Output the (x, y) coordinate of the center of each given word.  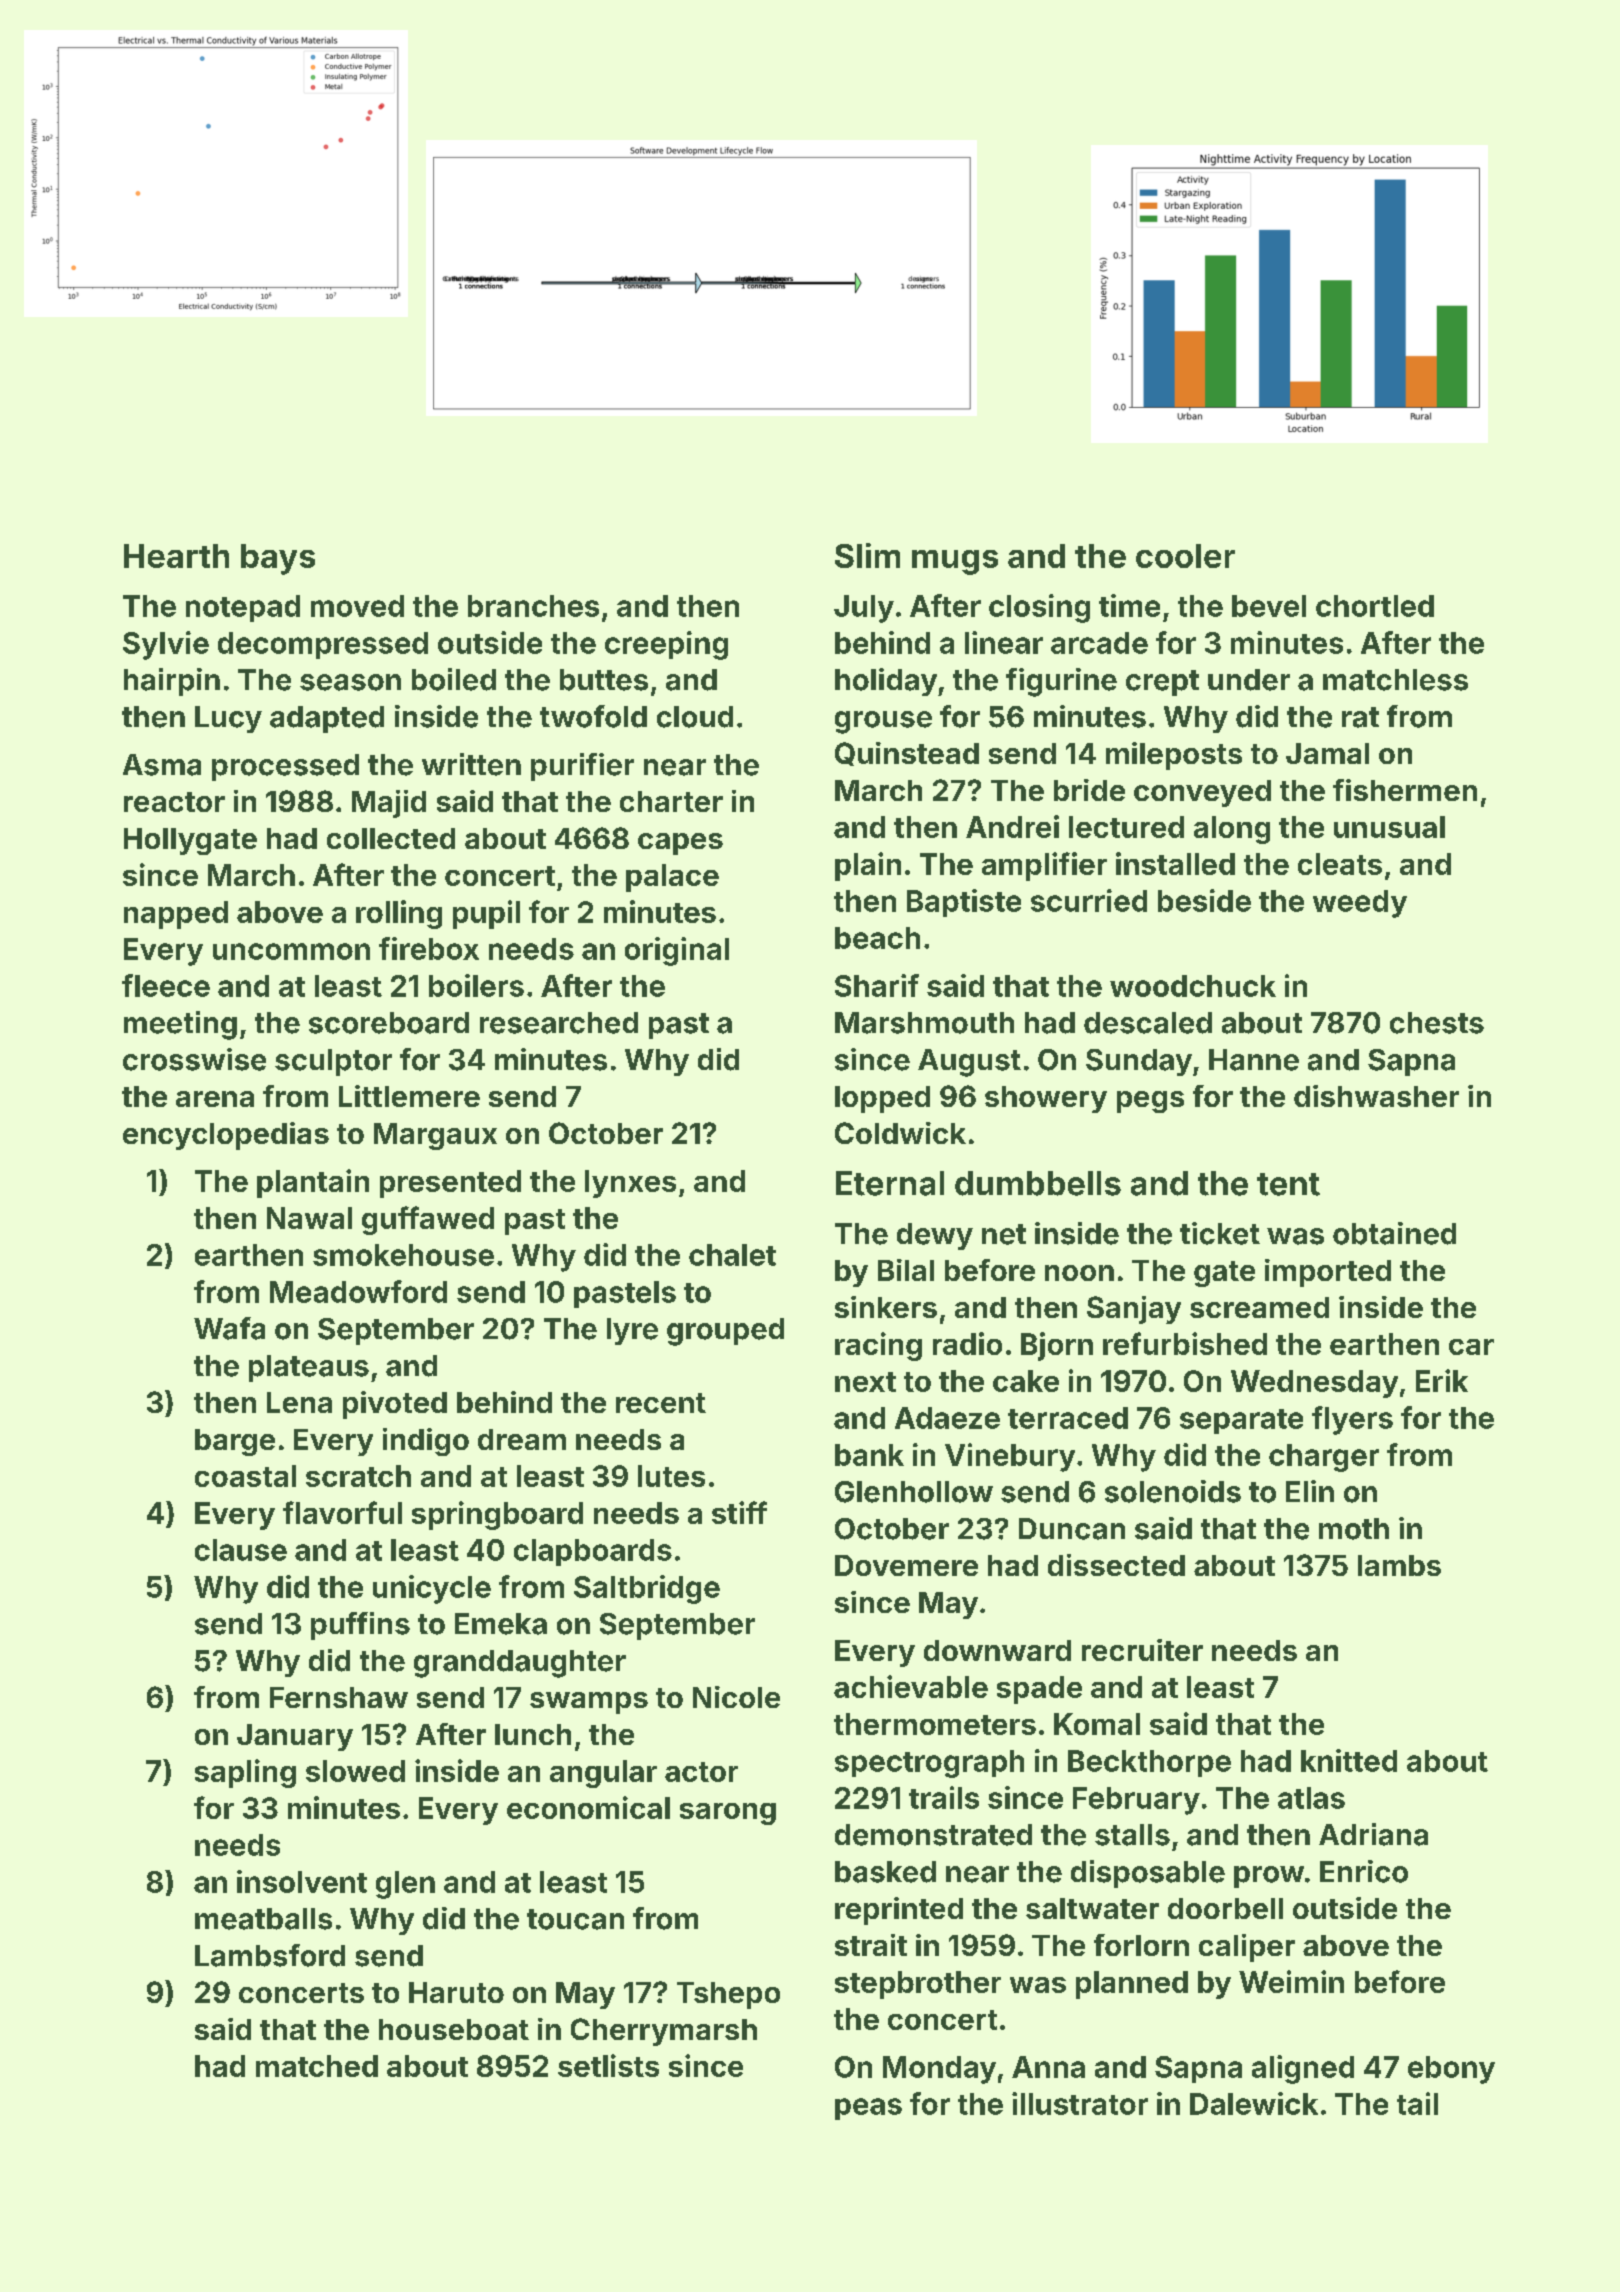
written (471, 764)
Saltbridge (647, 1589)
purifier (582, 767)
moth (1354, 1529)
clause (241, 1550)
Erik (1442, 1380)
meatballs (263, 1919)
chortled (1375, 606)
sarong (728, 1814)
